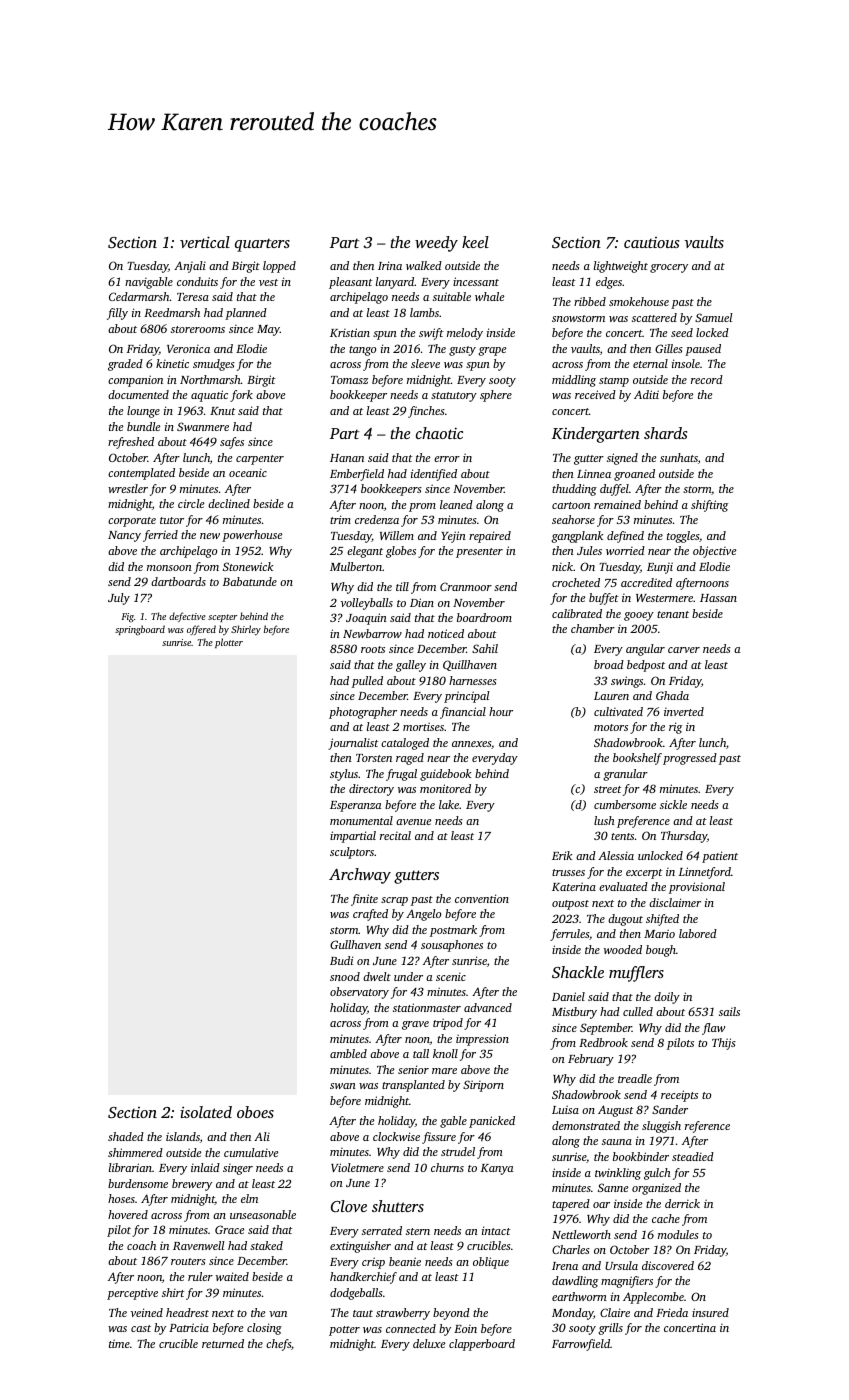 The width and height of the screenshot is (849, 1400). What do you see at coordinates (189, 1327) in the screenshot?
I see `Patricia` at bounding box center [189, 1327].
